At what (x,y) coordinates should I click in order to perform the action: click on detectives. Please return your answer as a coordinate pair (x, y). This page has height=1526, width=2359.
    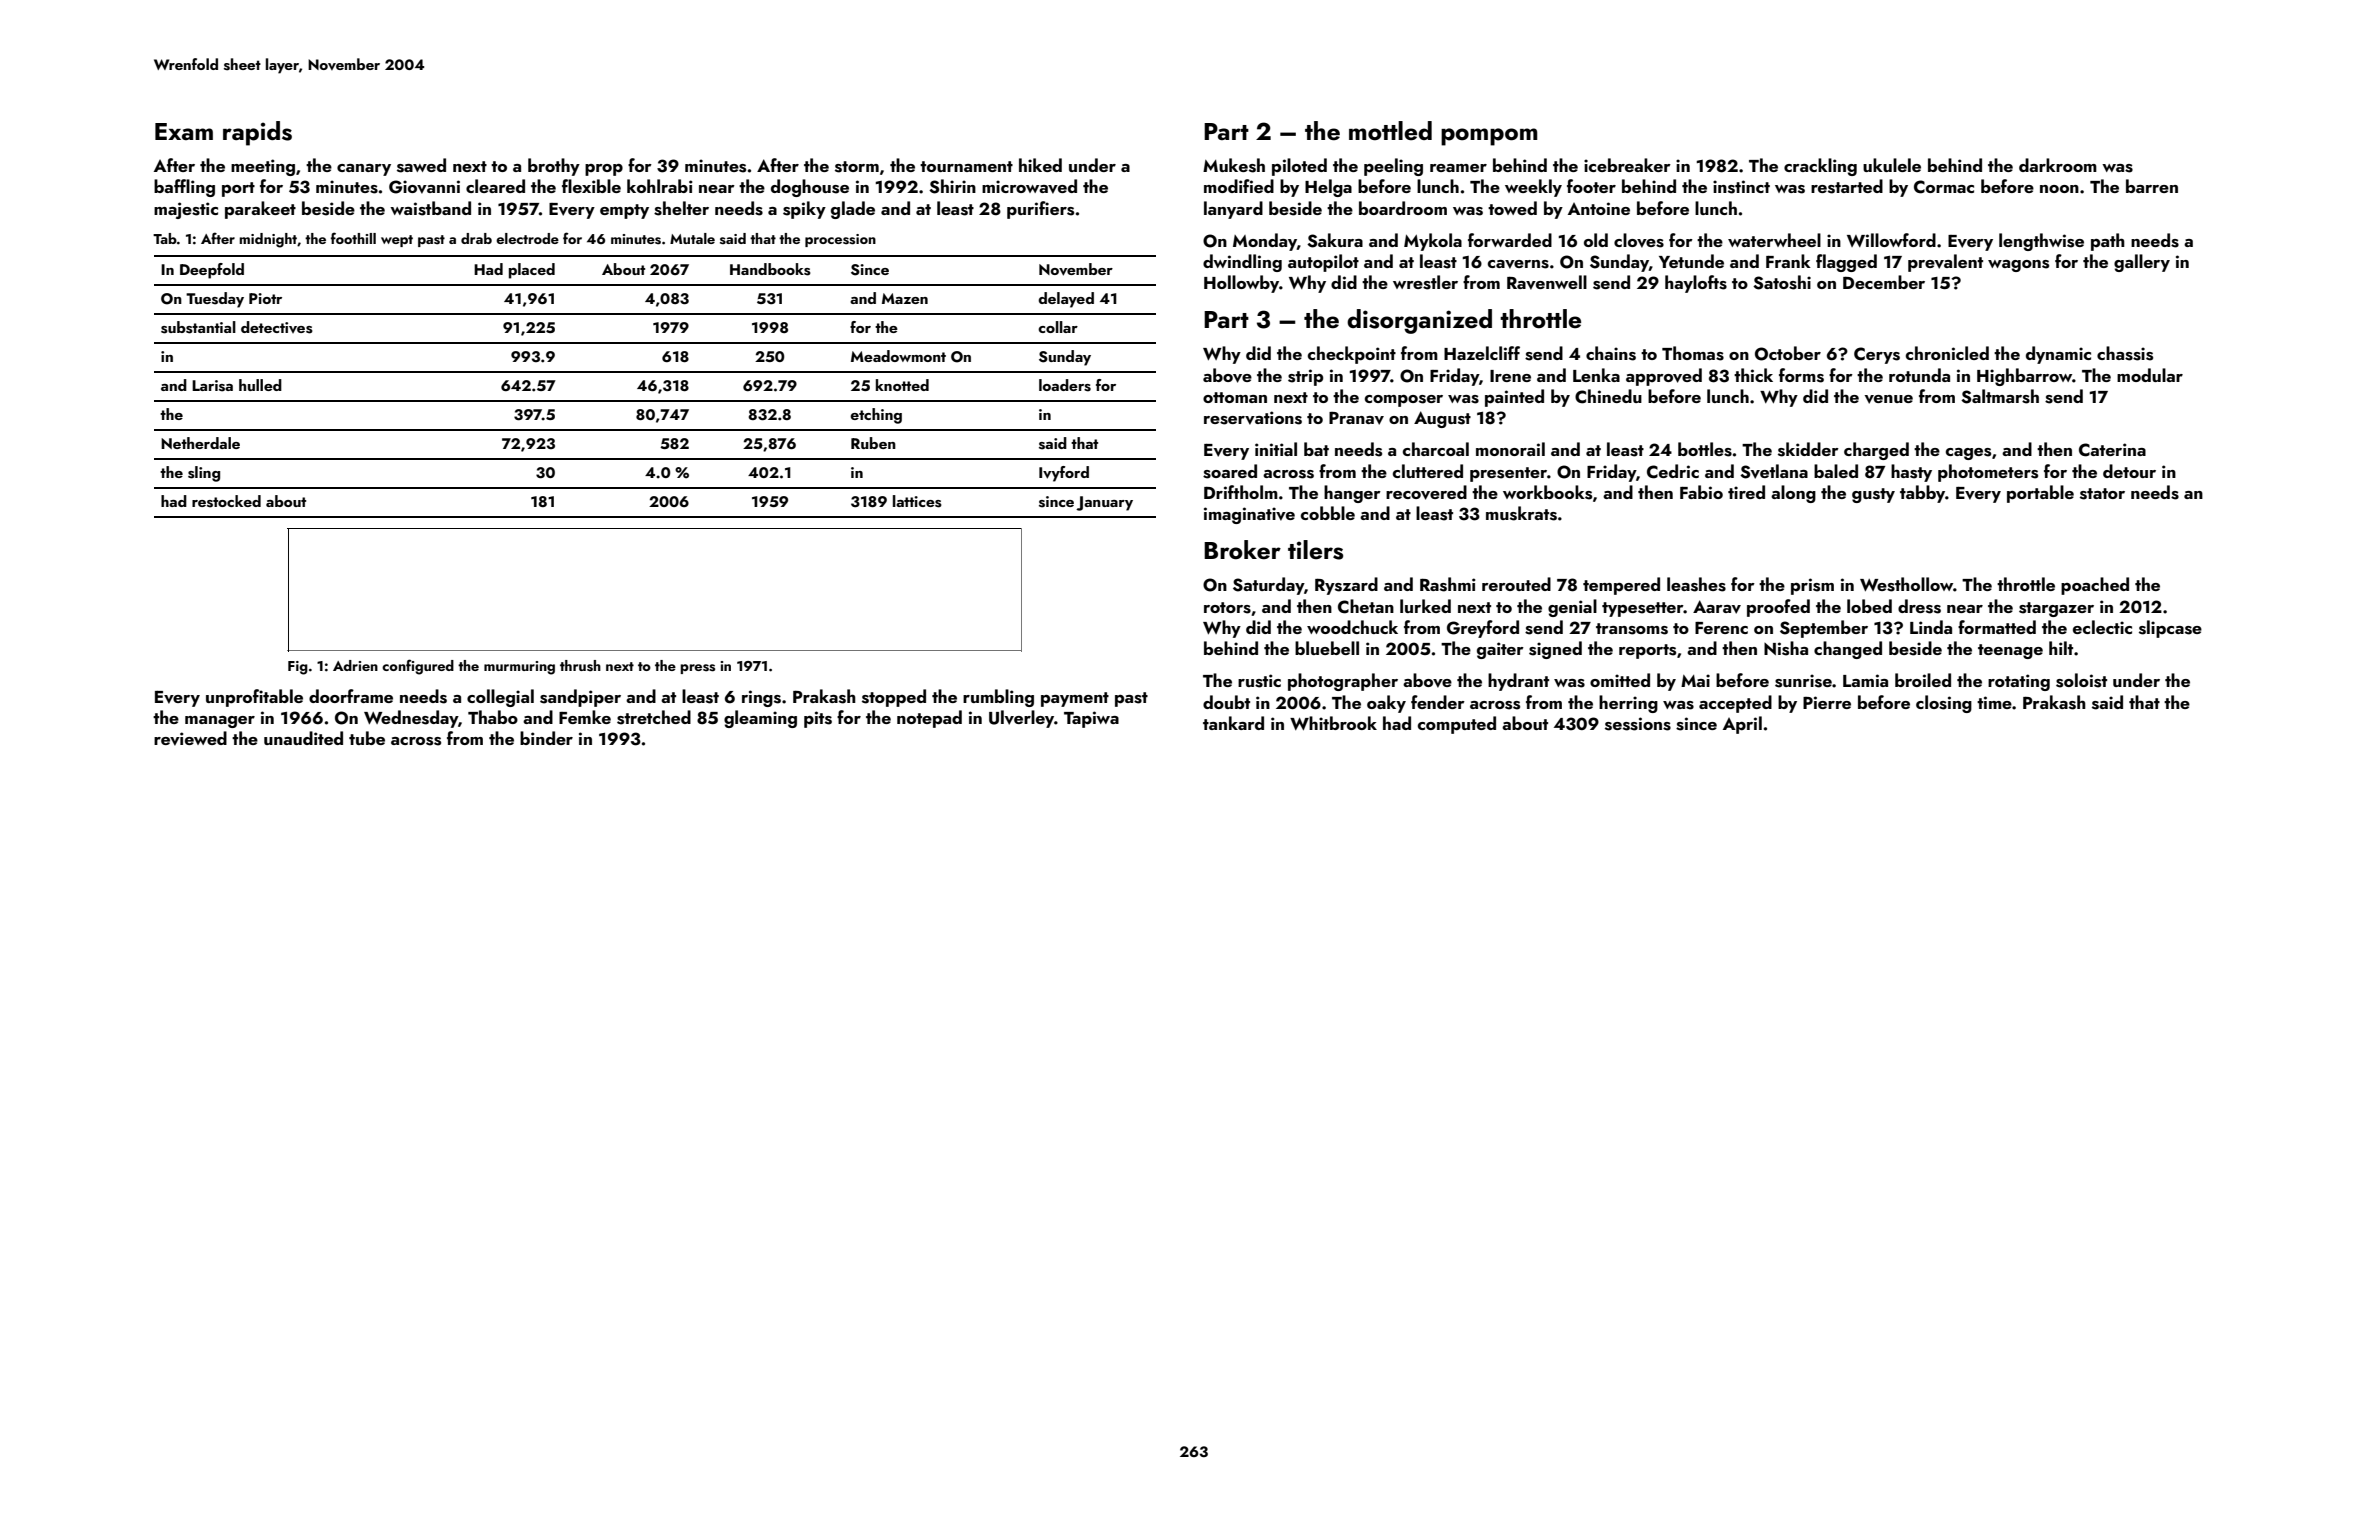
    Looking at the image, I should click on (277, 327).
